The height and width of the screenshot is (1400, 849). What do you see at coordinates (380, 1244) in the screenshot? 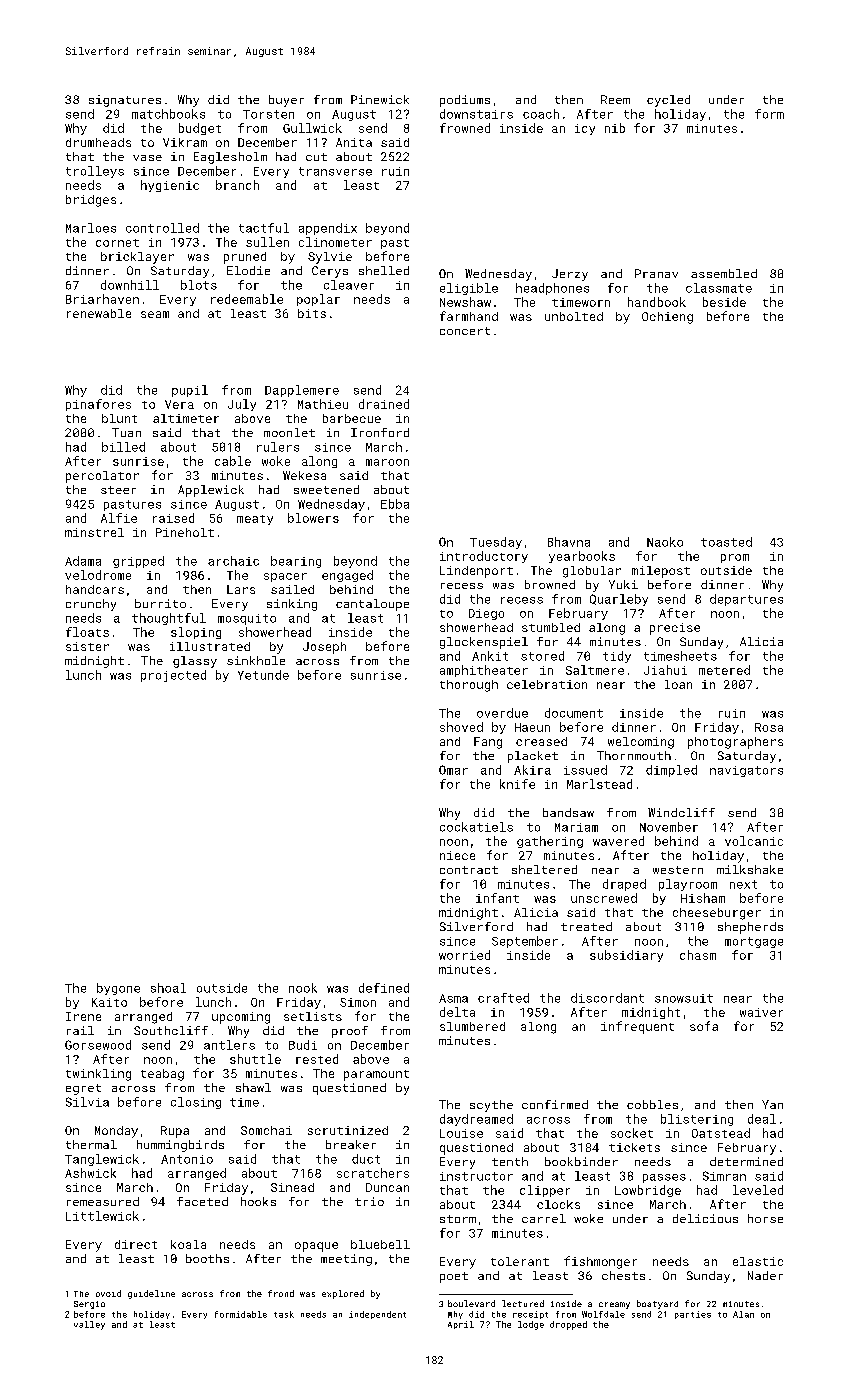
I see `bluebell` at bounding box center [380, 1244].
